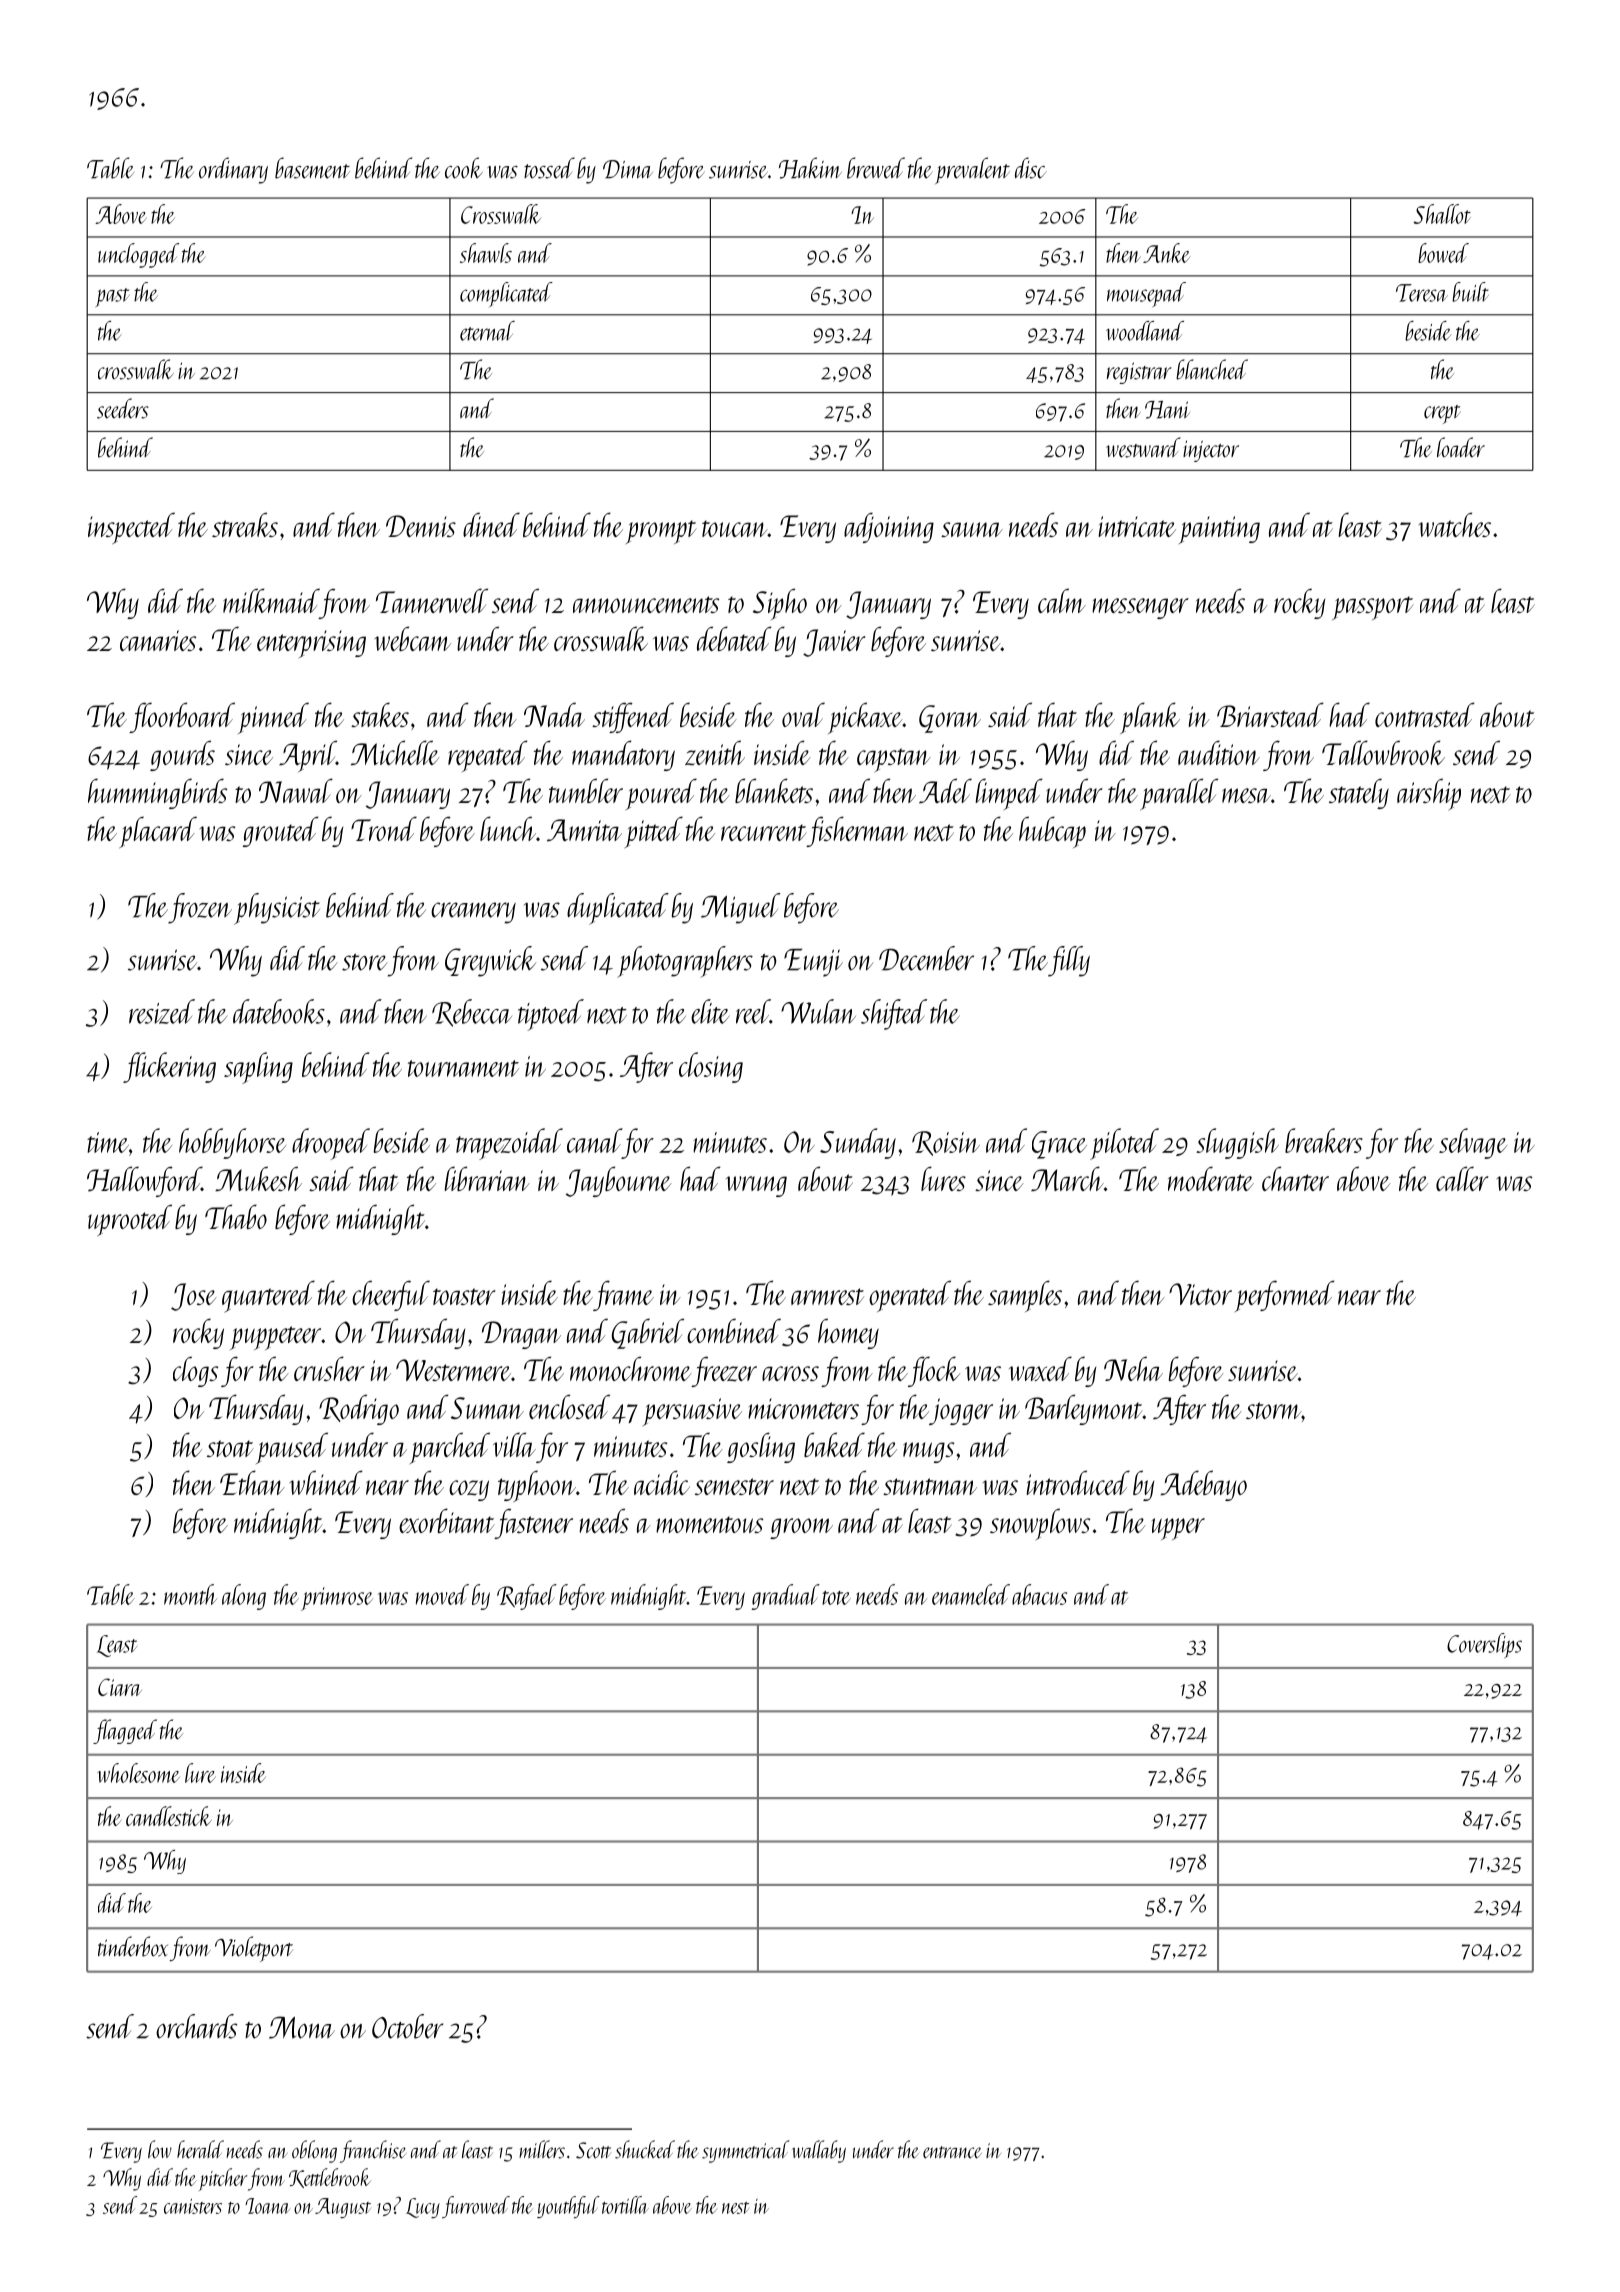 The height and width of the document is (2292, 1620). I want to click on time, so click(108, 1142).
